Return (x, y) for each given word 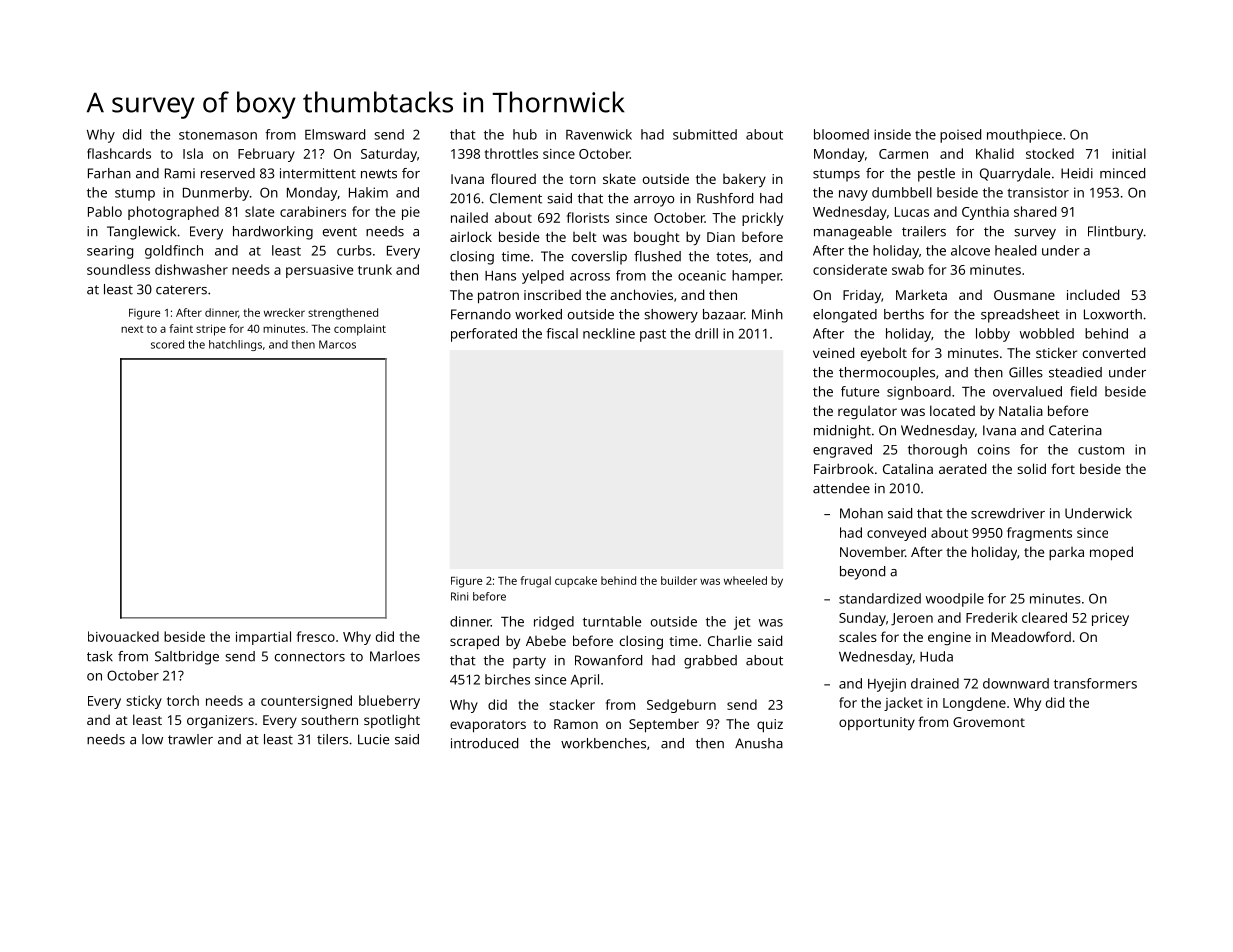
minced (1122, 173)
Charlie (730, 640)
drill (706, 333)
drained (935, 683)
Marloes (395, 656)
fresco (316, 636)
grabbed (710, 662)
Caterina (1075, 430)
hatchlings (235, 345)
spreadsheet (1020, 316)
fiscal (562, 333)
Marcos (337, 344)
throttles (511, 153)
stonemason (218, 135)
